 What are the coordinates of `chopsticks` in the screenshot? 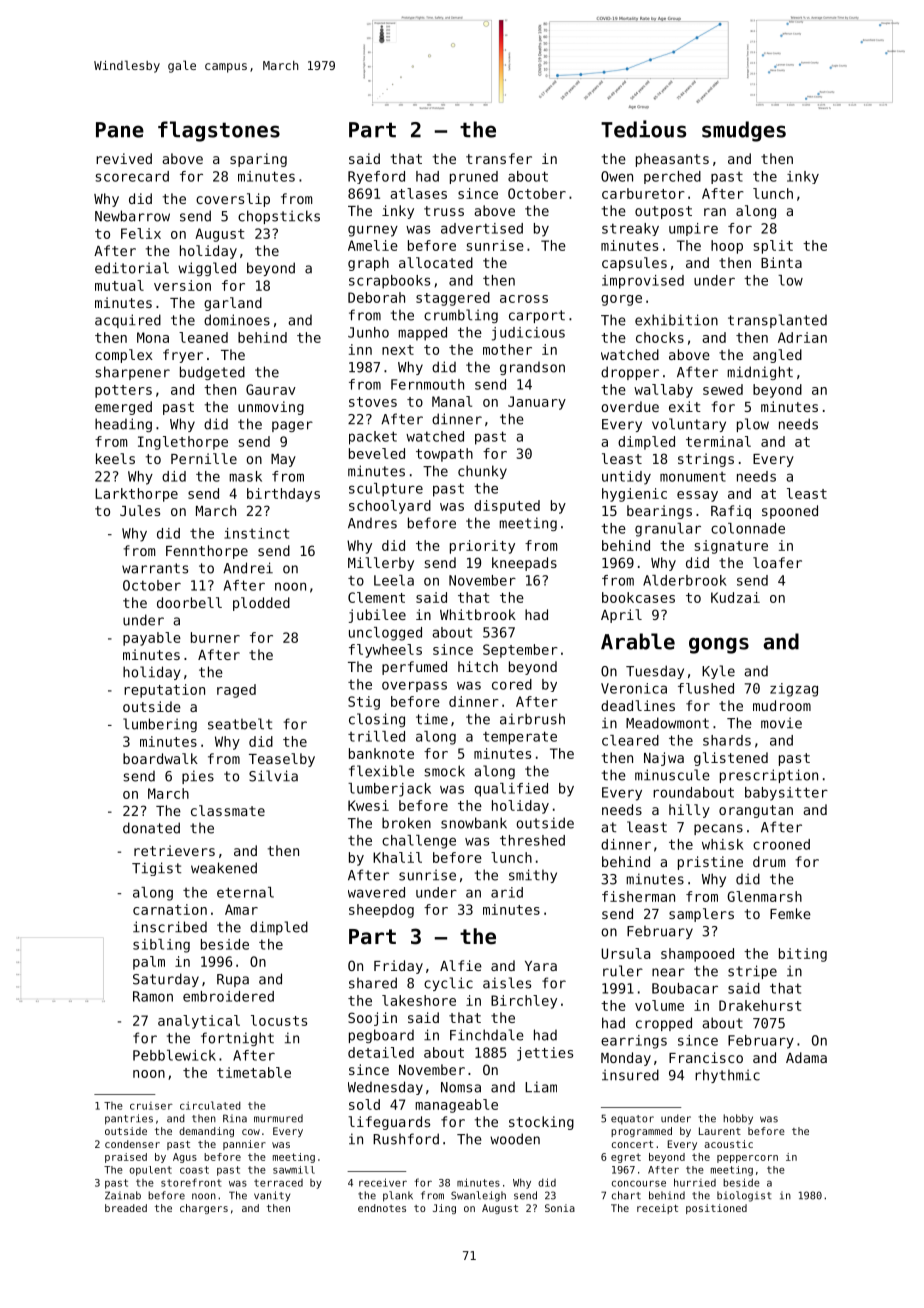 It's located at (279, 217).
